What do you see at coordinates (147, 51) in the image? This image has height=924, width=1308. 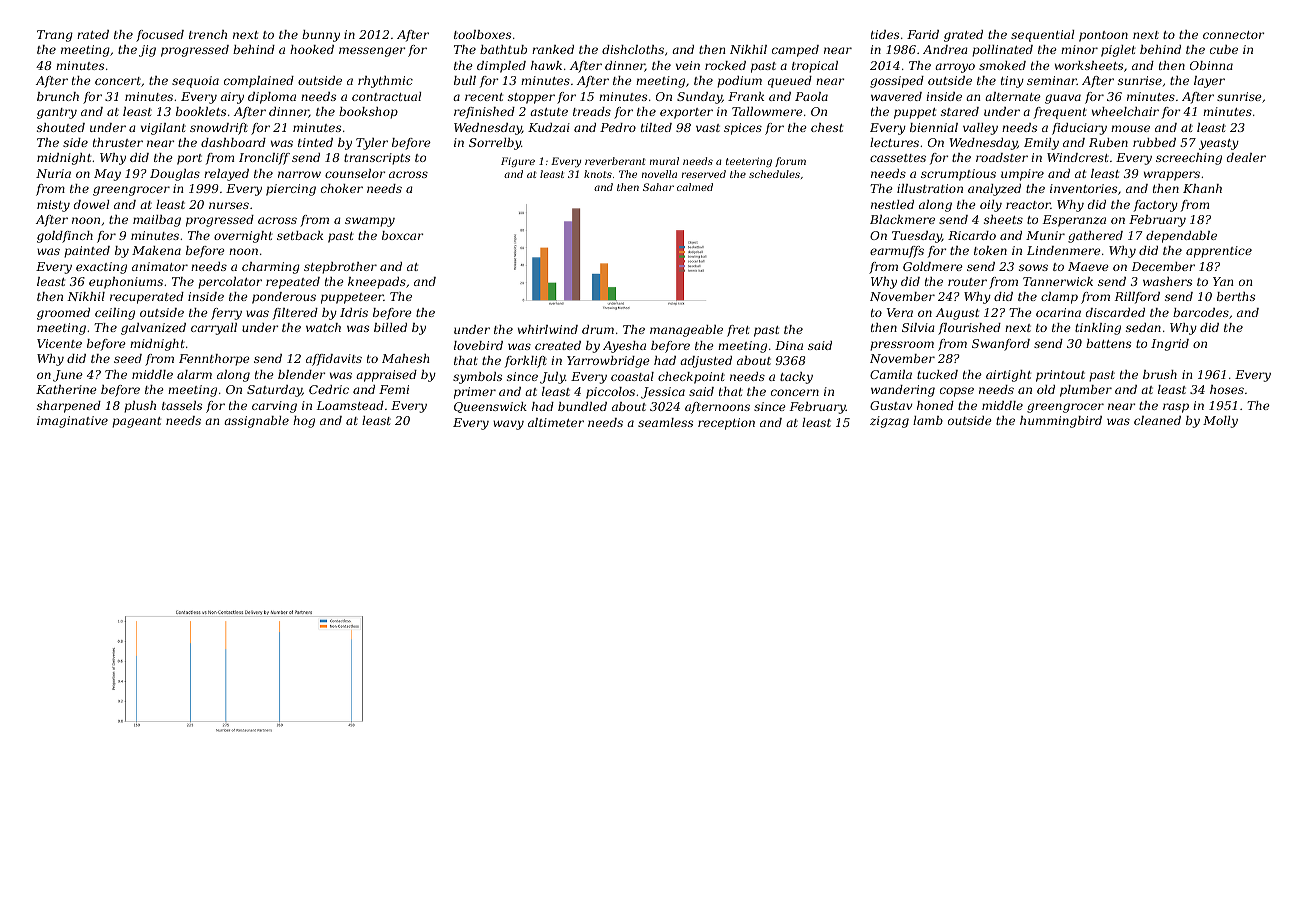 I see `jig` at bounding box center [147, 51].
